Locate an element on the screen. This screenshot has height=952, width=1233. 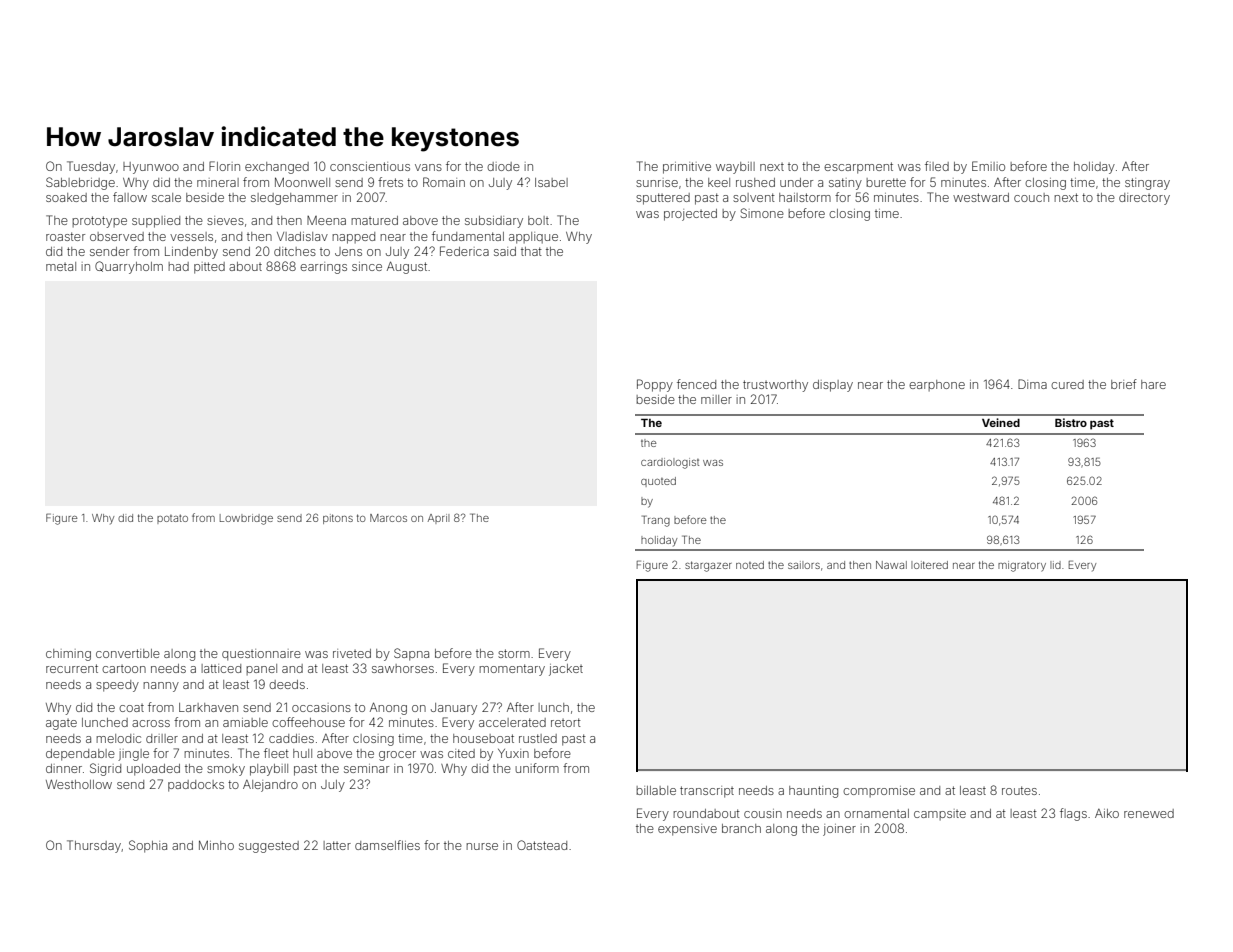
hare is located at coordinates (1153, 384).
